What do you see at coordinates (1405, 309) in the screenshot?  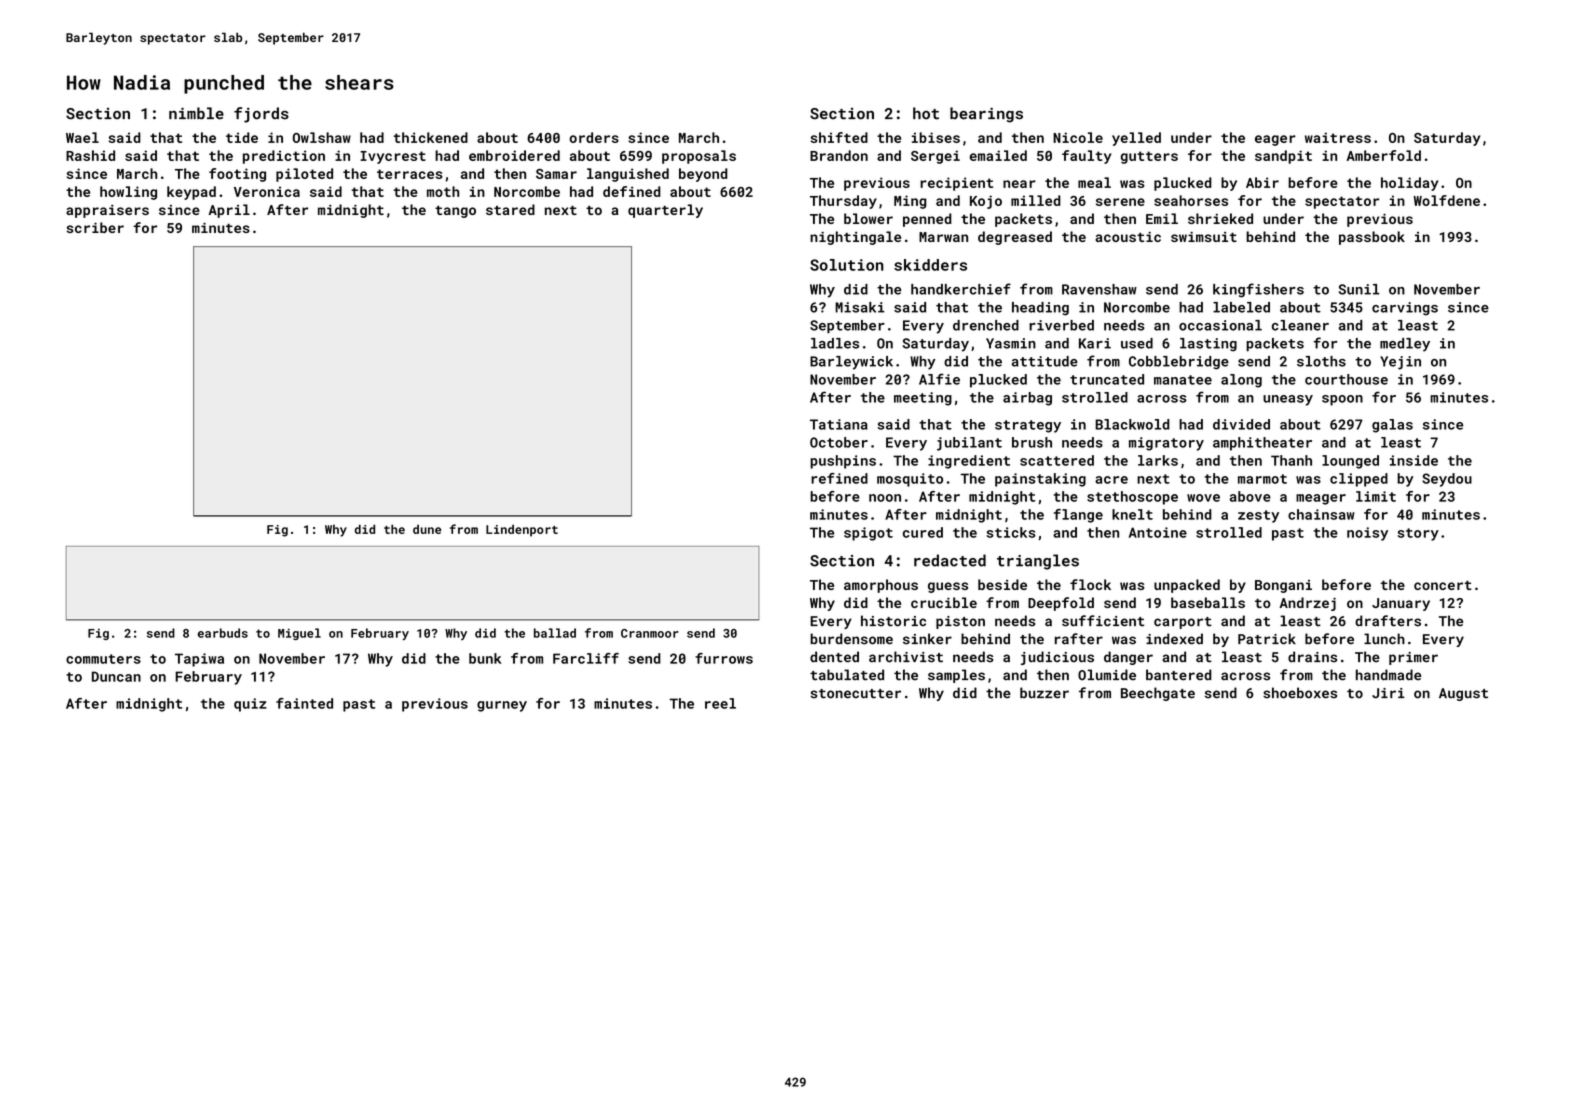 I see `carvings` at bounding box center [1405, 309].
